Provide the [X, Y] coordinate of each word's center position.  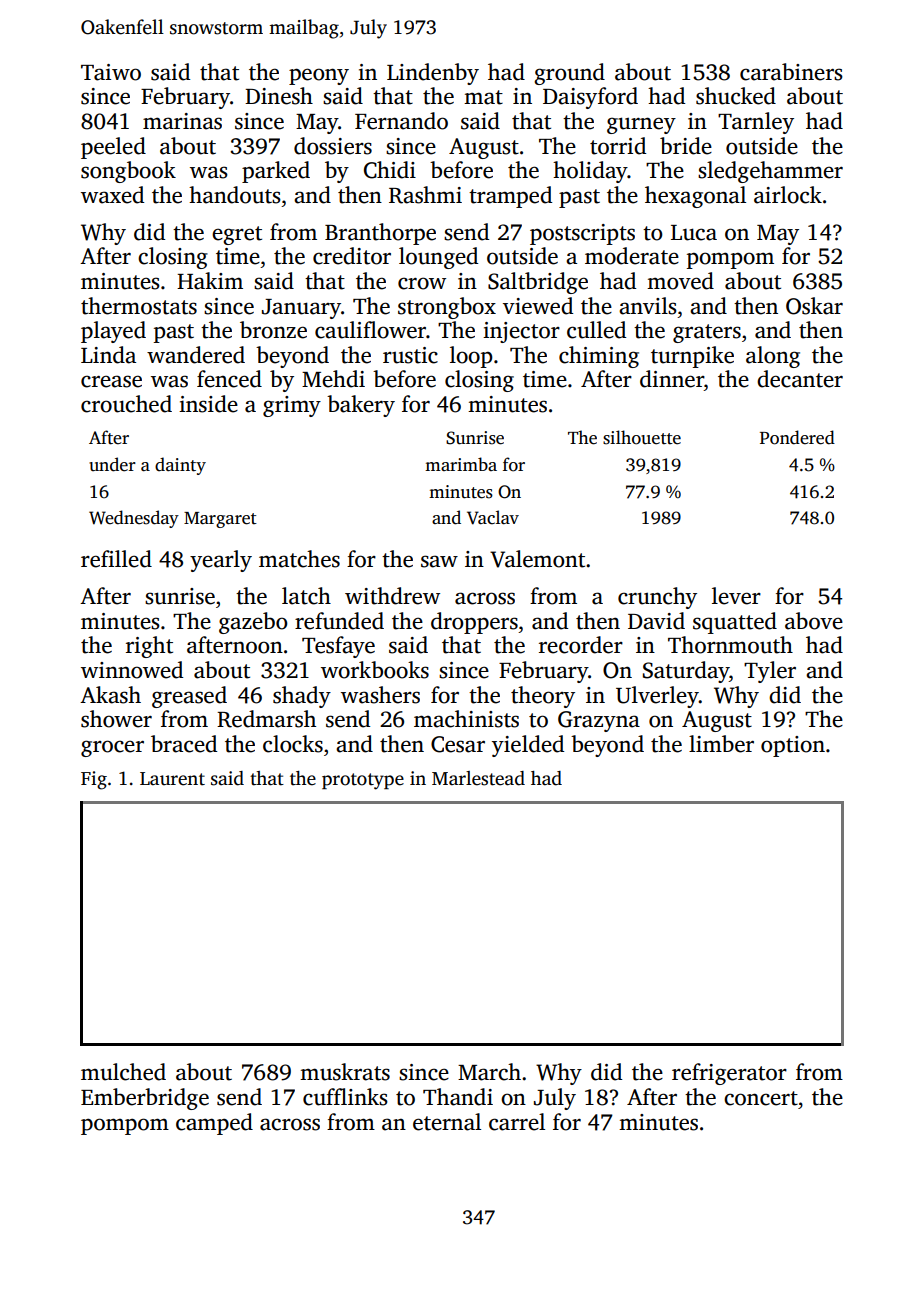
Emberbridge [145, 1099]
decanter [800, 379]
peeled [113, 148]
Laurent [172, 779]
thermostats [139, 306]
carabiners [791, 72]
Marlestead [478, 778]
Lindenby [433, 74]
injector [521, 332]
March [489, 1072]
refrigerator [729, 1074]
